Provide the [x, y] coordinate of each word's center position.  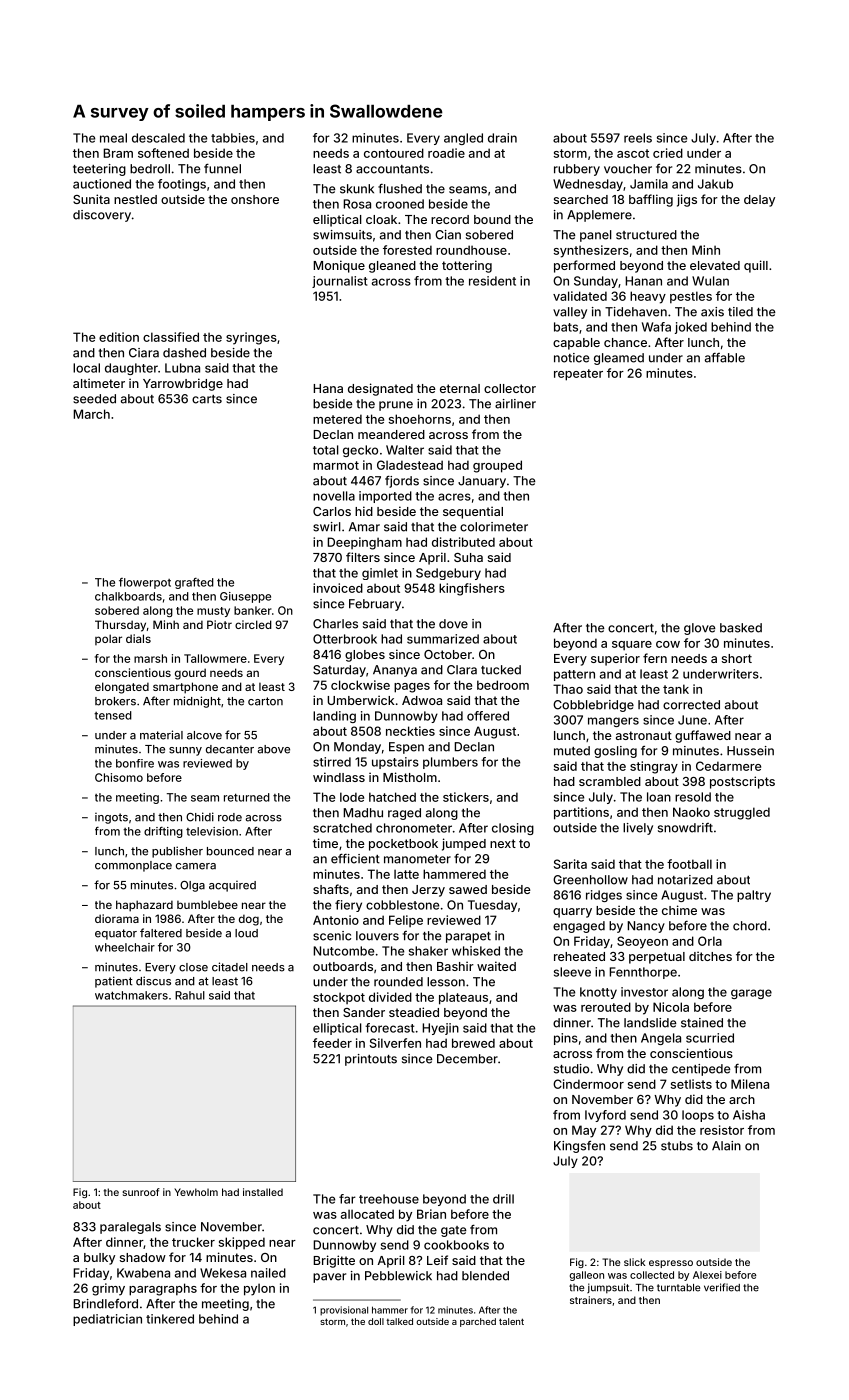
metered [337, 419]
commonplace [133, 866]
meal [113, 138]
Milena [750, 1084]
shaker [428, 951]
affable [725, 358]
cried [668, 153]
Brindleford [105, 1304]
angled [463, 139]
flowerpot [145, 583]
